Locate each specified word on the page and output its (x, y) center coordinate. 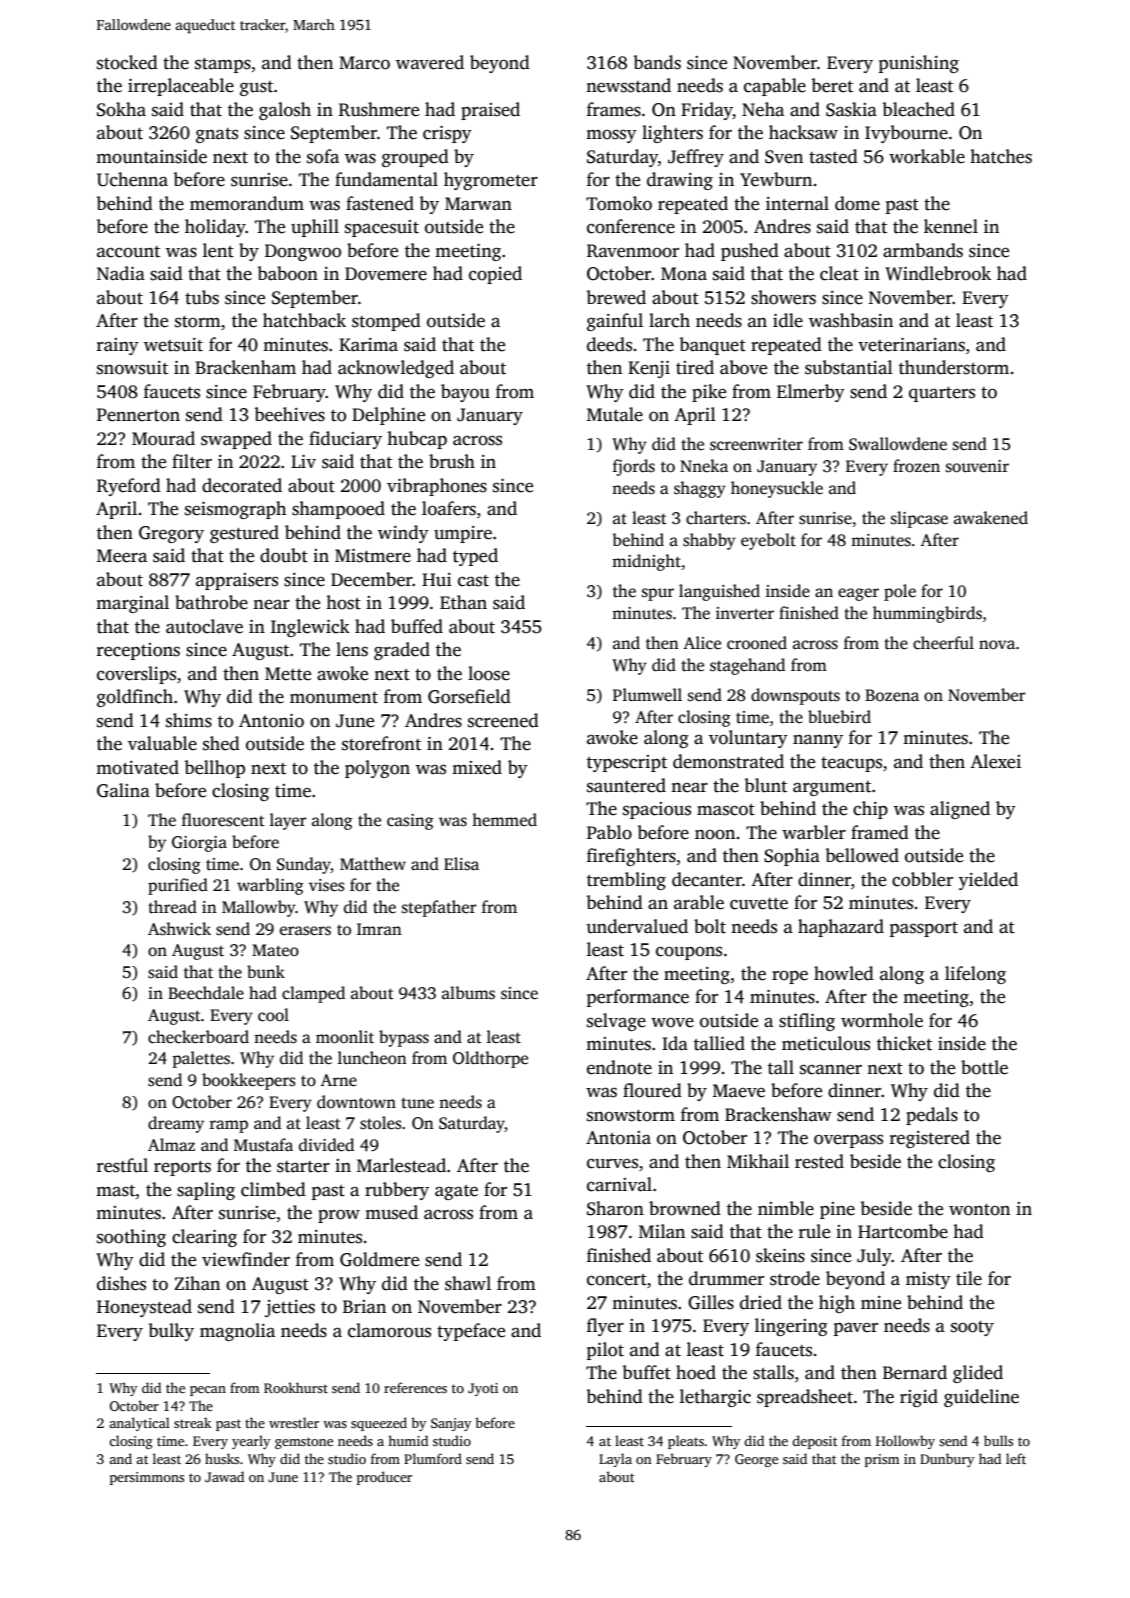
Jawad (224, 1476)
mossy (611, 136)
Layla (615, 1460)
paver (856, 1329)
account (128, 252)
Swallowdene (898, 444)
